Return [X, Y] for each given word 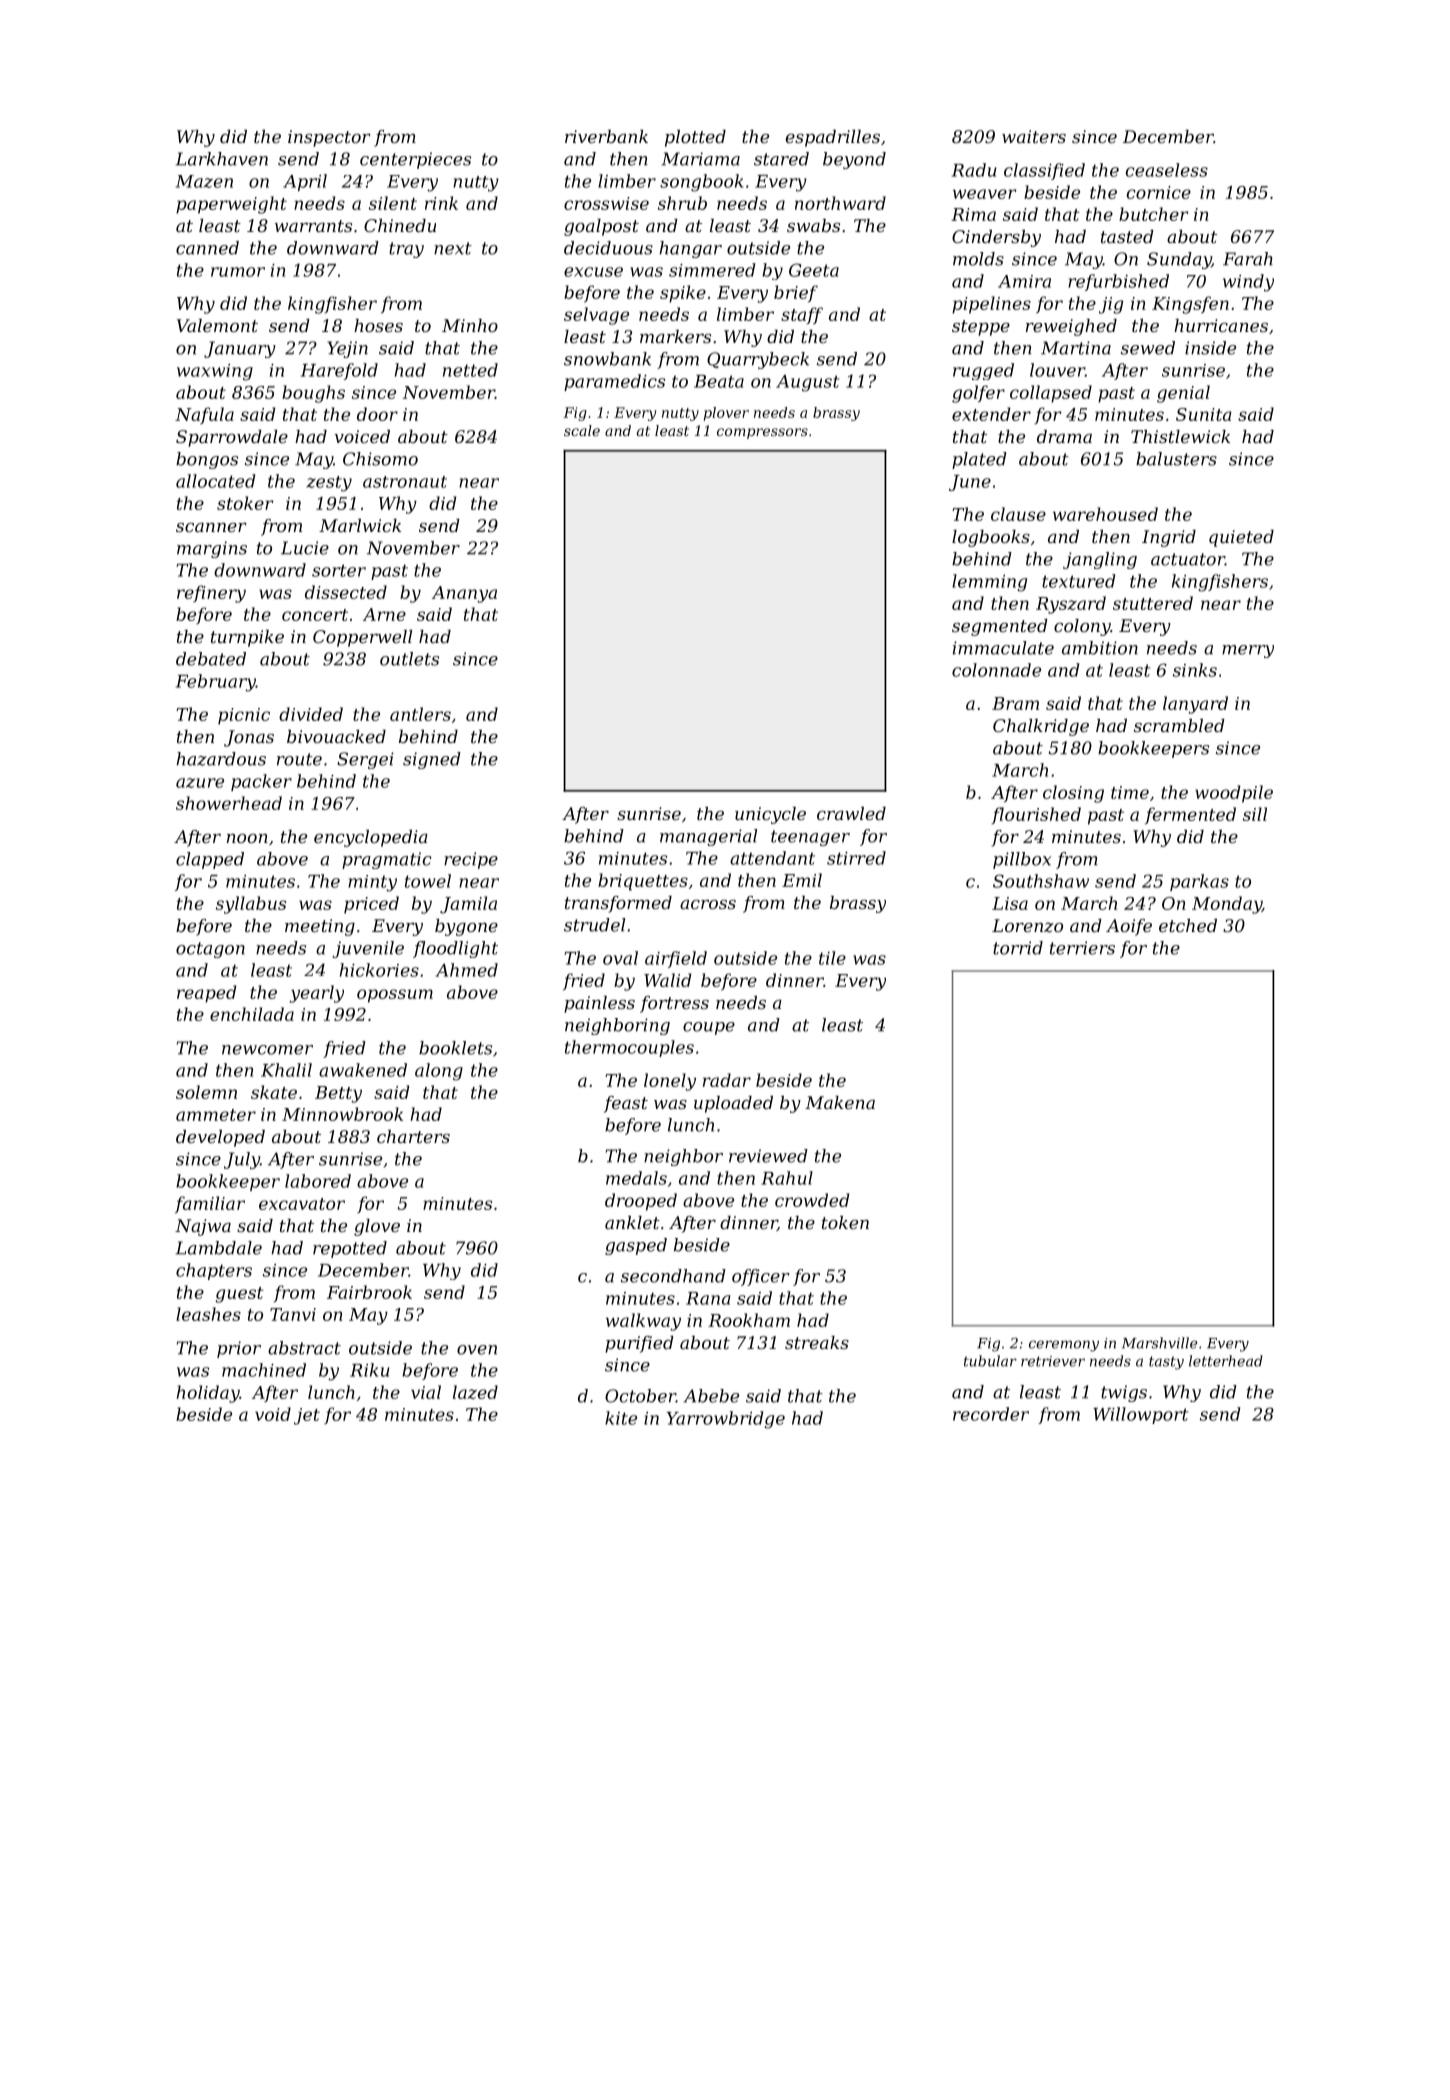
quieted [1241, 538]
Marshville [1159, 1343]
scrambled [1179, 725]
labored [318, 1181]
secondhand [673, 1276]
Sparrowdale [232, 438]
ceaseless [1167, 170]
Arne [384, 614]
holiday [207, 1394]
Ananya [464, 594]
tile [832, 958]
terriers [1082, 948]
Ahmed [466, 970]
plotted [695, 138]
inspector [329, 138]
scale [582, 430]
